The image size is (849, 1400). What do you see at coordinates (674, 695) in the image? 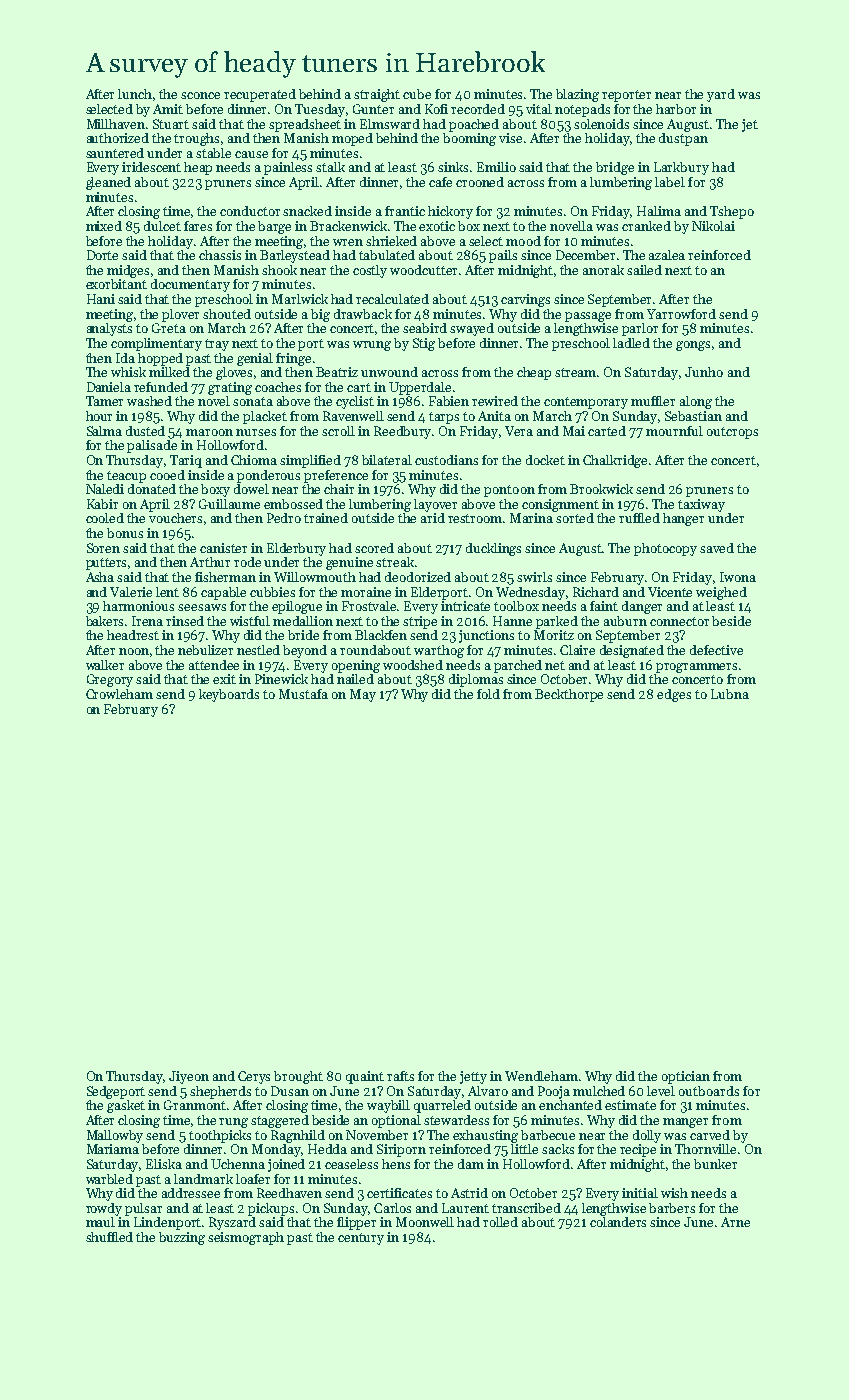
I see `edges` at bounding box center [674, 695].
